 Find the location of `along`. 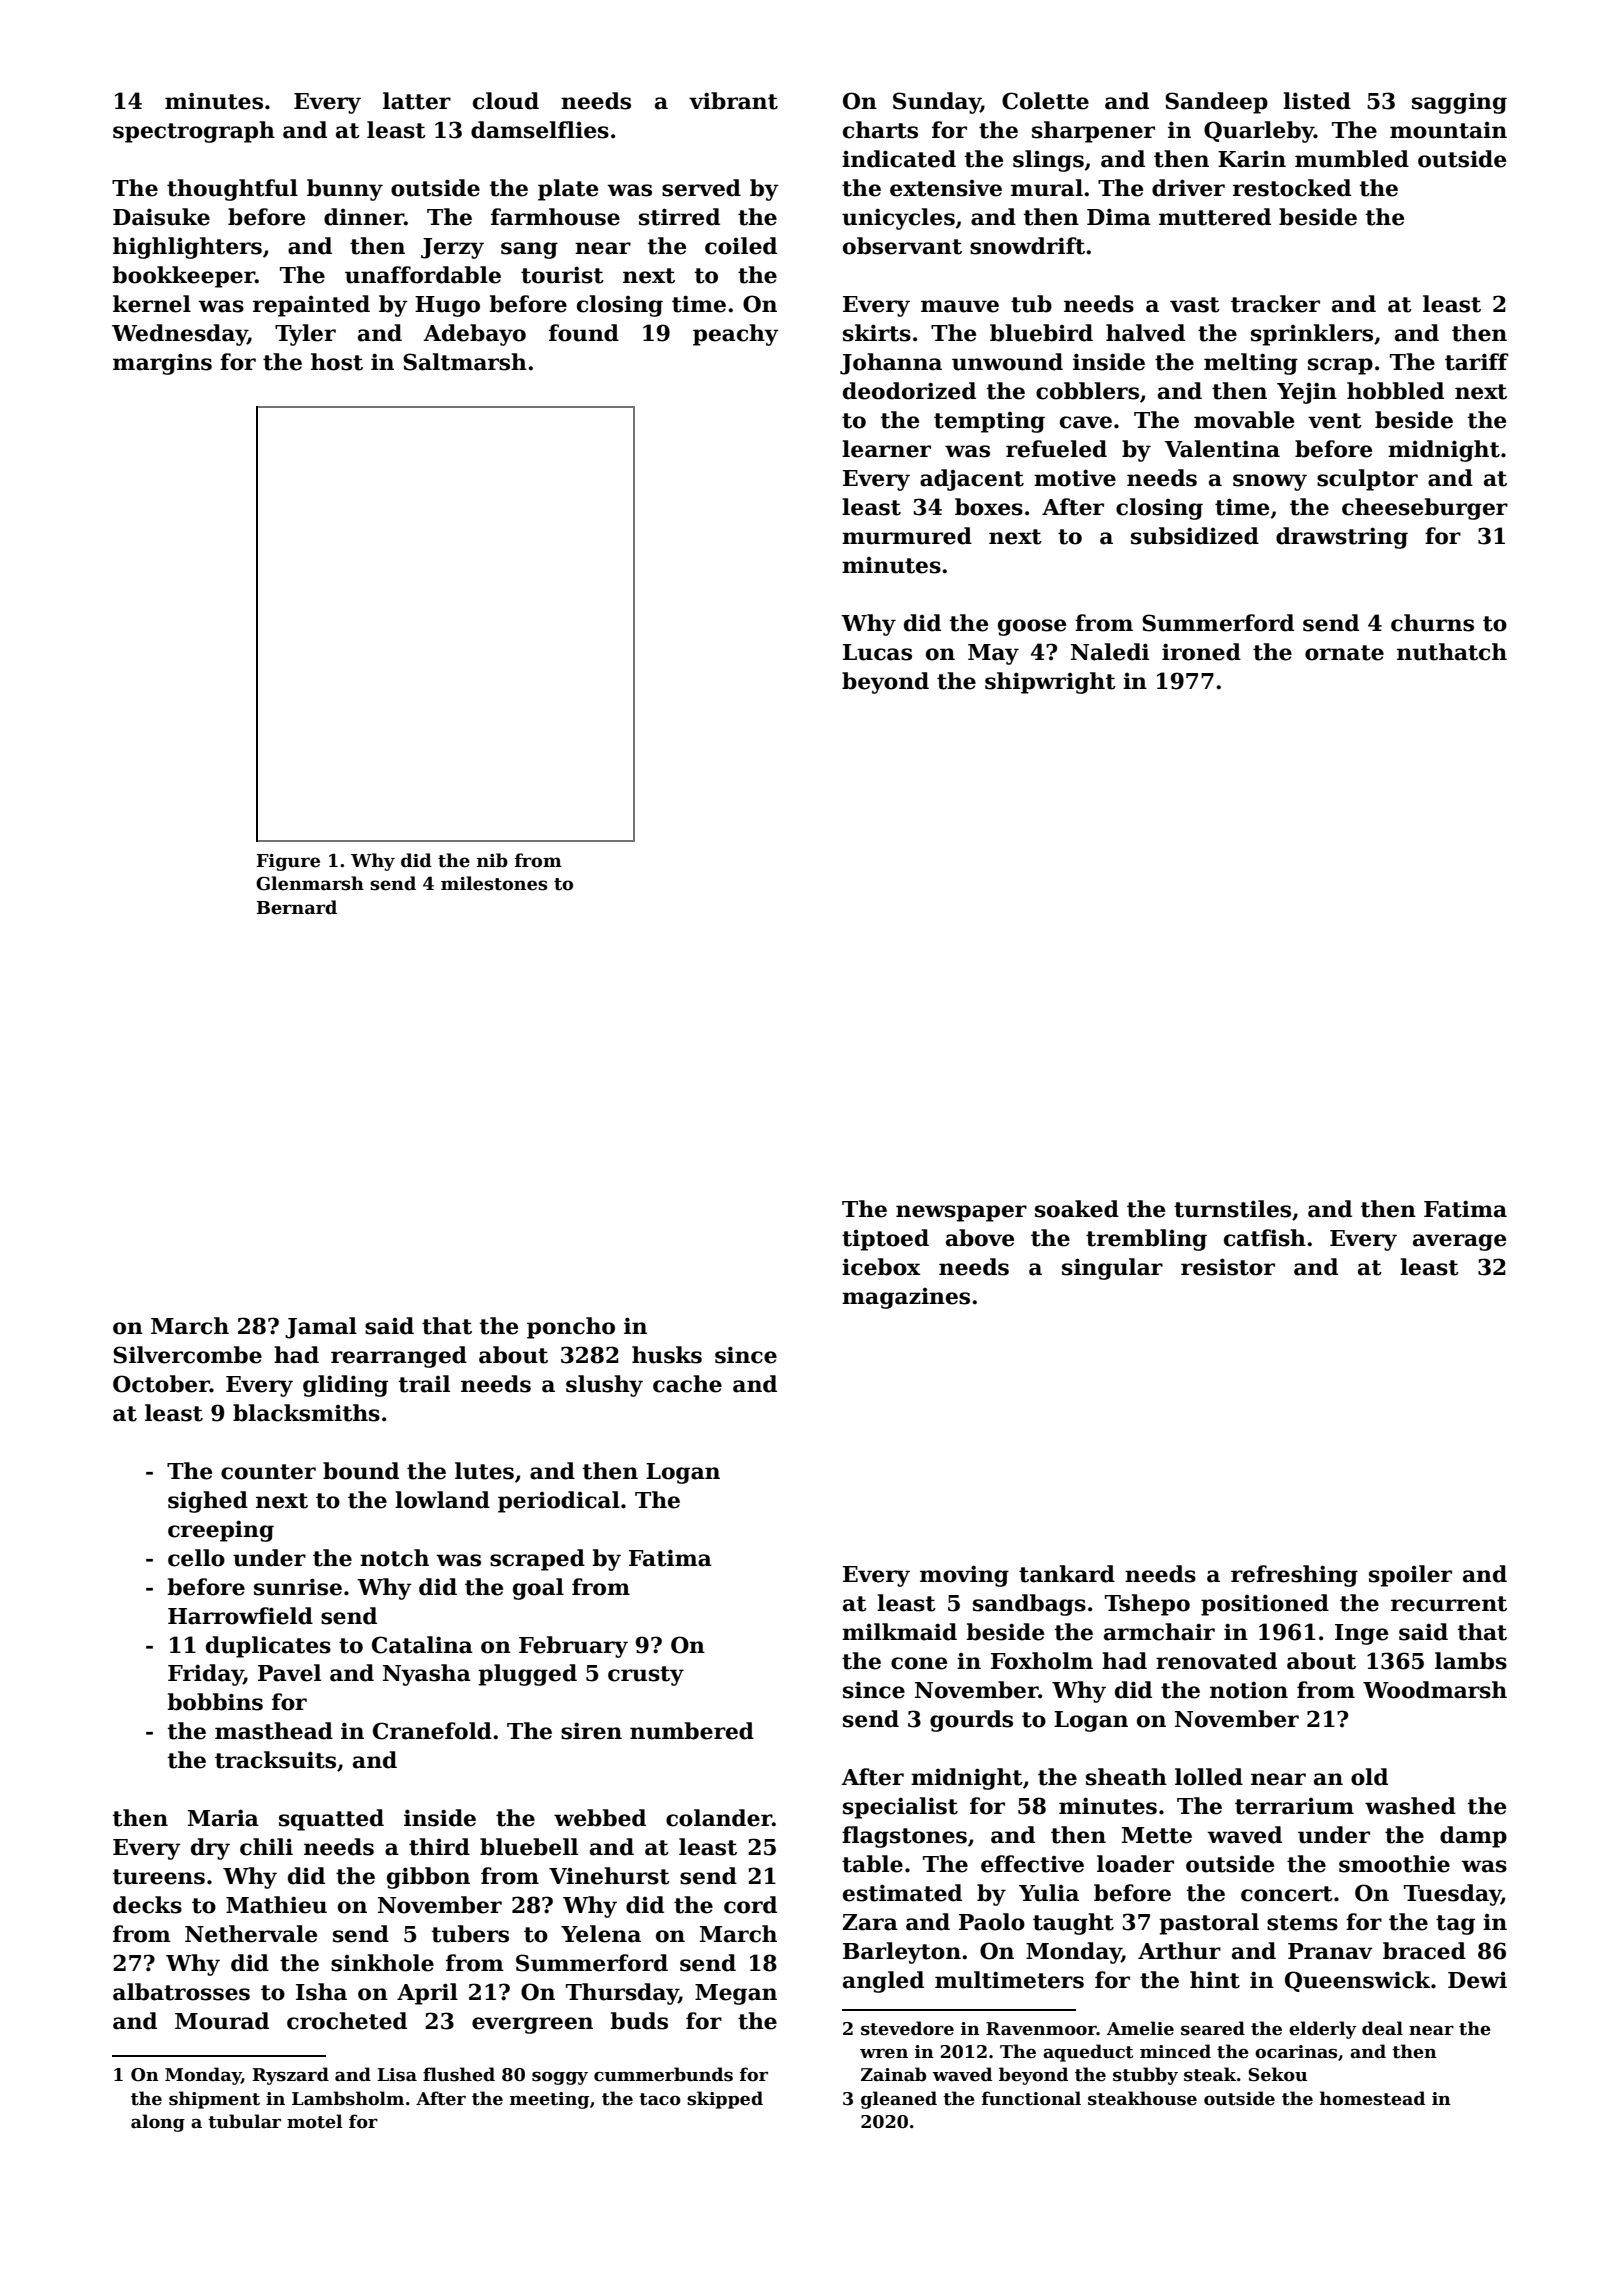

along is located at coordinates (158, 2123).
